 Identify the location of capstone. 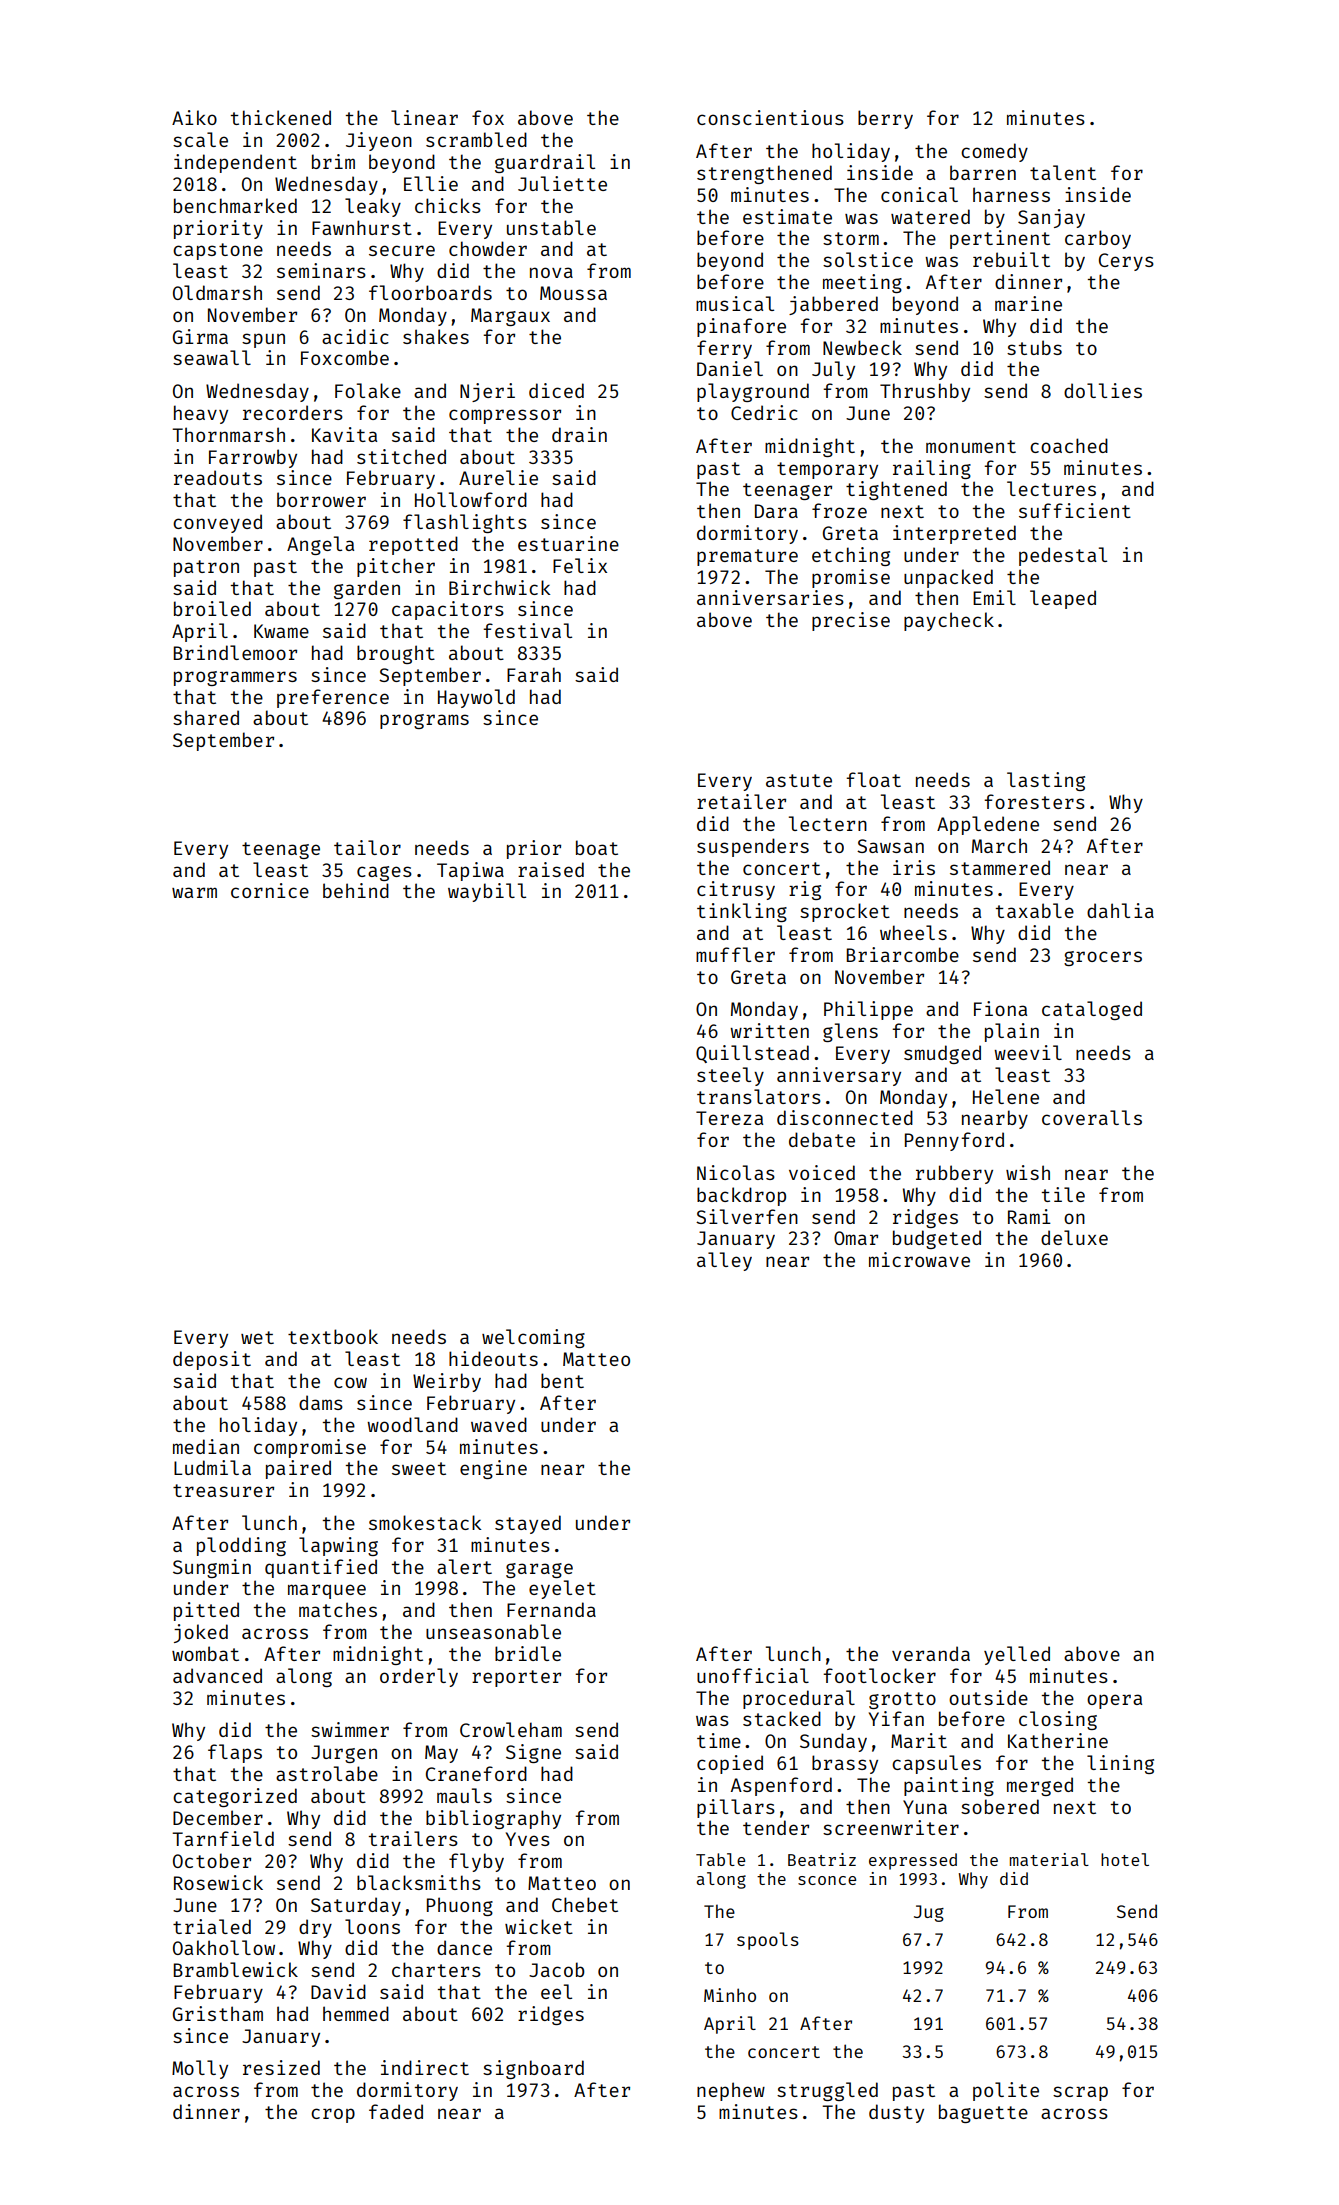
(218, 251).
